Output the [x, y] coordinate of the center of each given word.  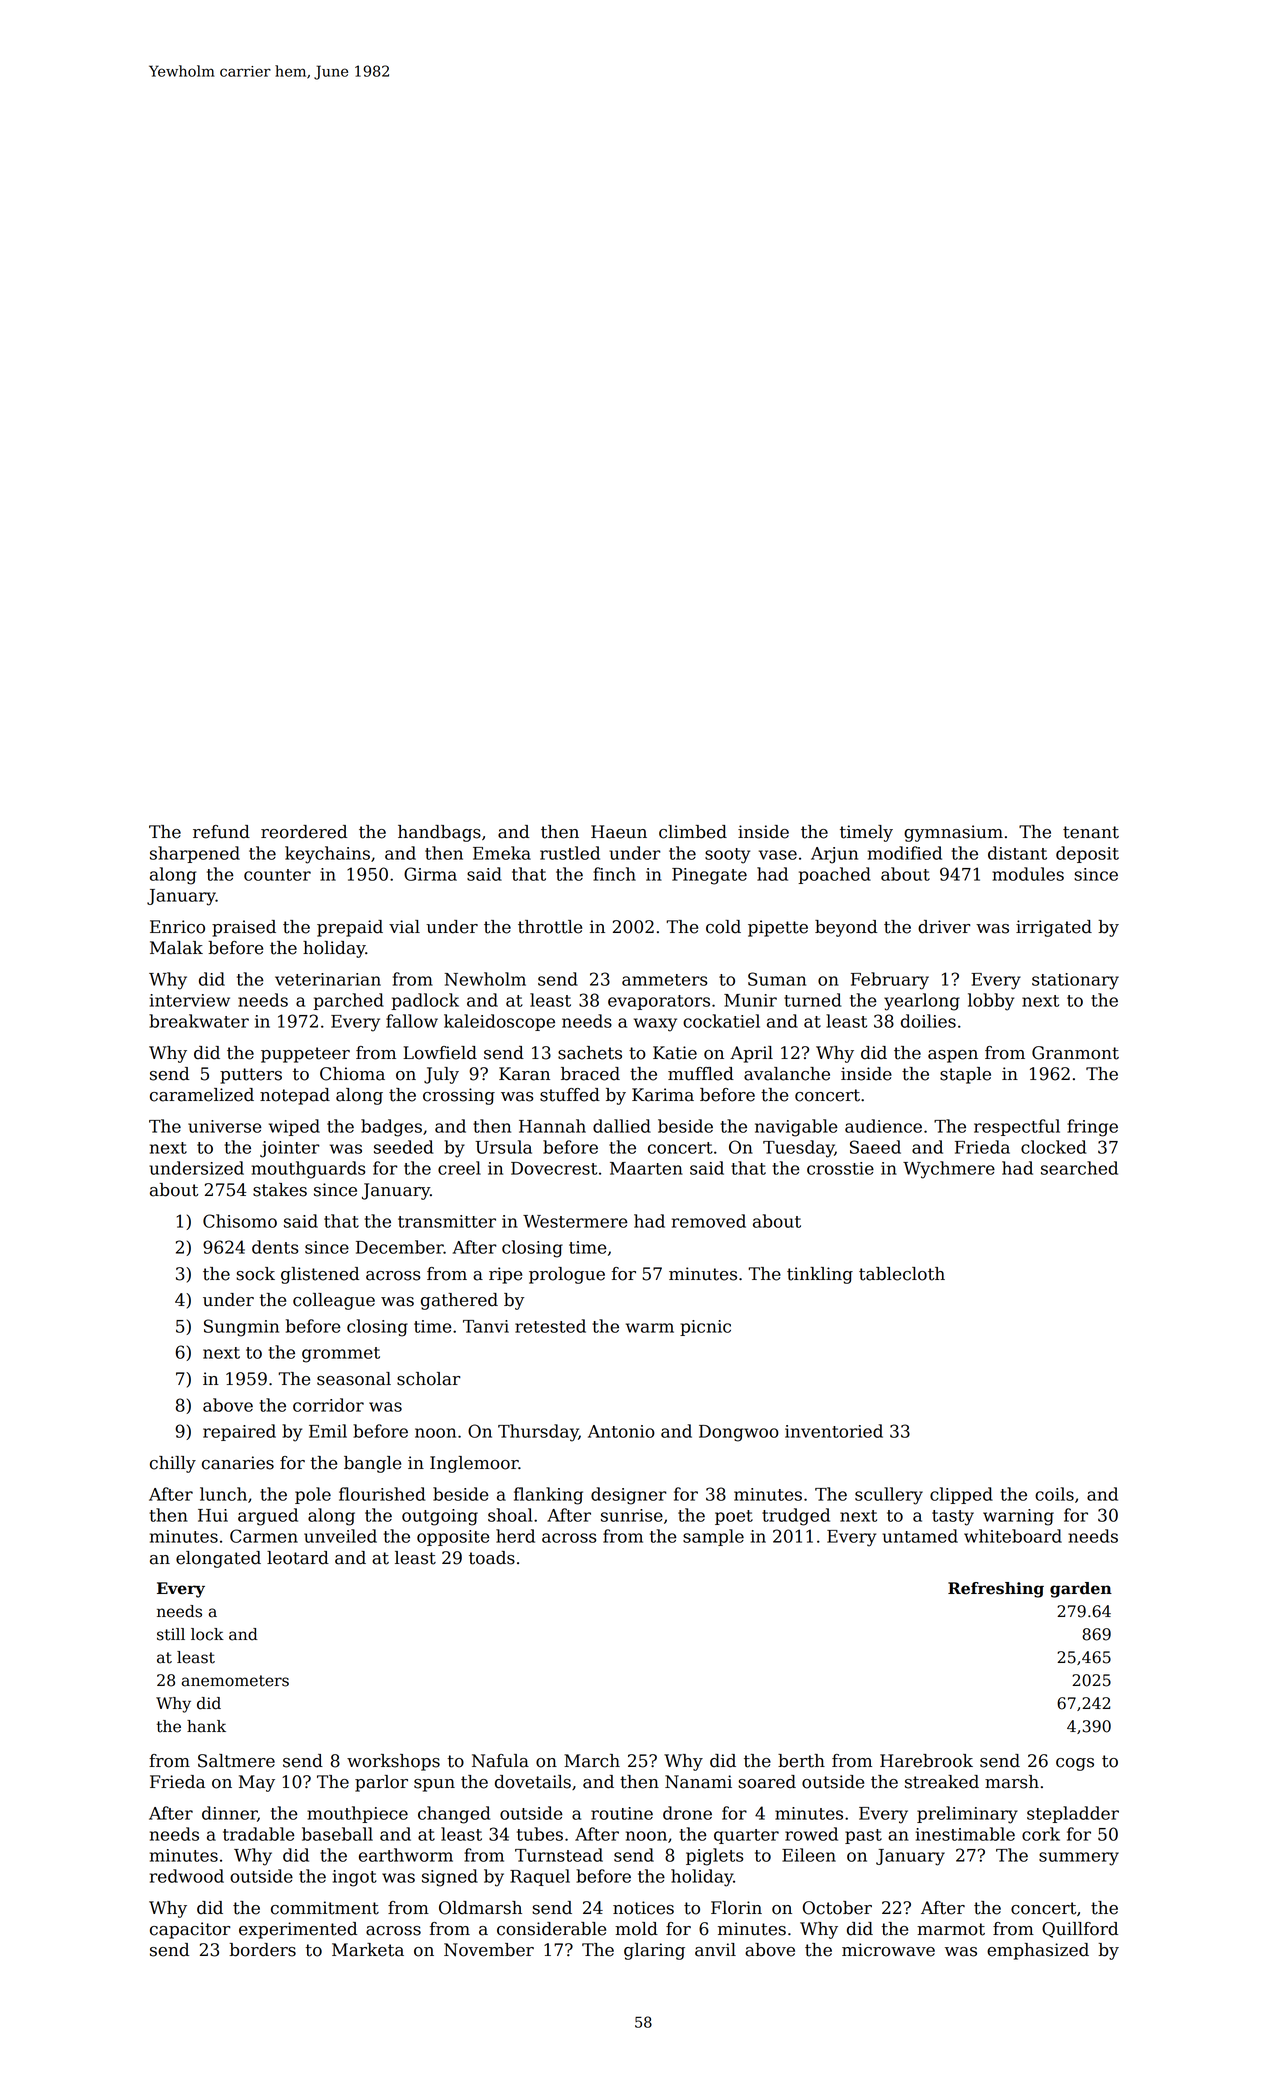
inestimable [965, 1834]
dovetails [533, 1782]
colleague [334, 1301]
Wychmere [949, 1170]
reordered [304, 832]
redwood [187, 1876]
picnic [705, 1328]
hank [206, 1726]
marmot [951, 1929]
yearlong [922, 1002]
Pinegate [709, 876]
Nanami [698, 1782]
